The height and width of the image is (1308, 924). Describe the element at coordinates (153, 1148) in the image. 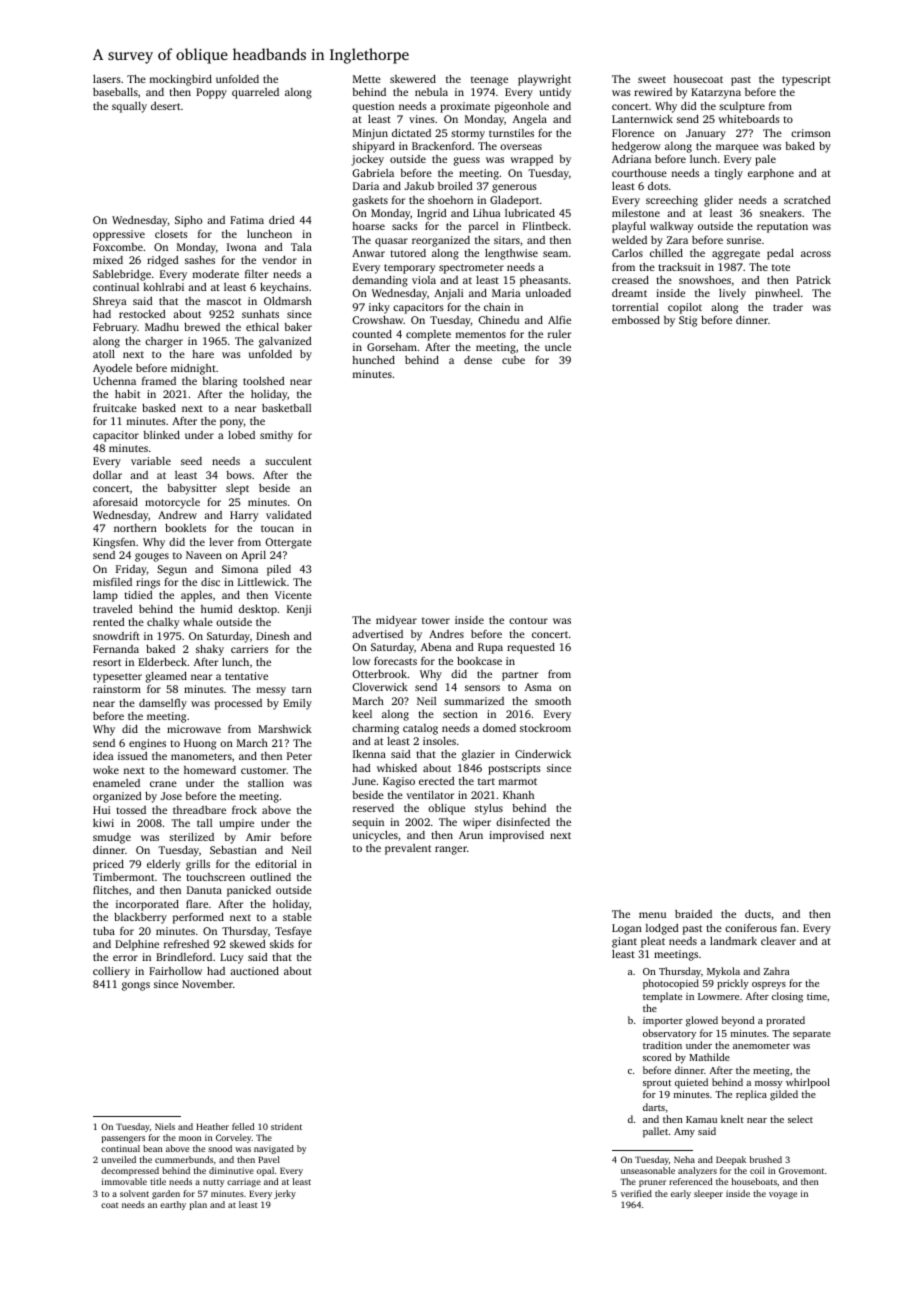

I see `bean` at that location.
